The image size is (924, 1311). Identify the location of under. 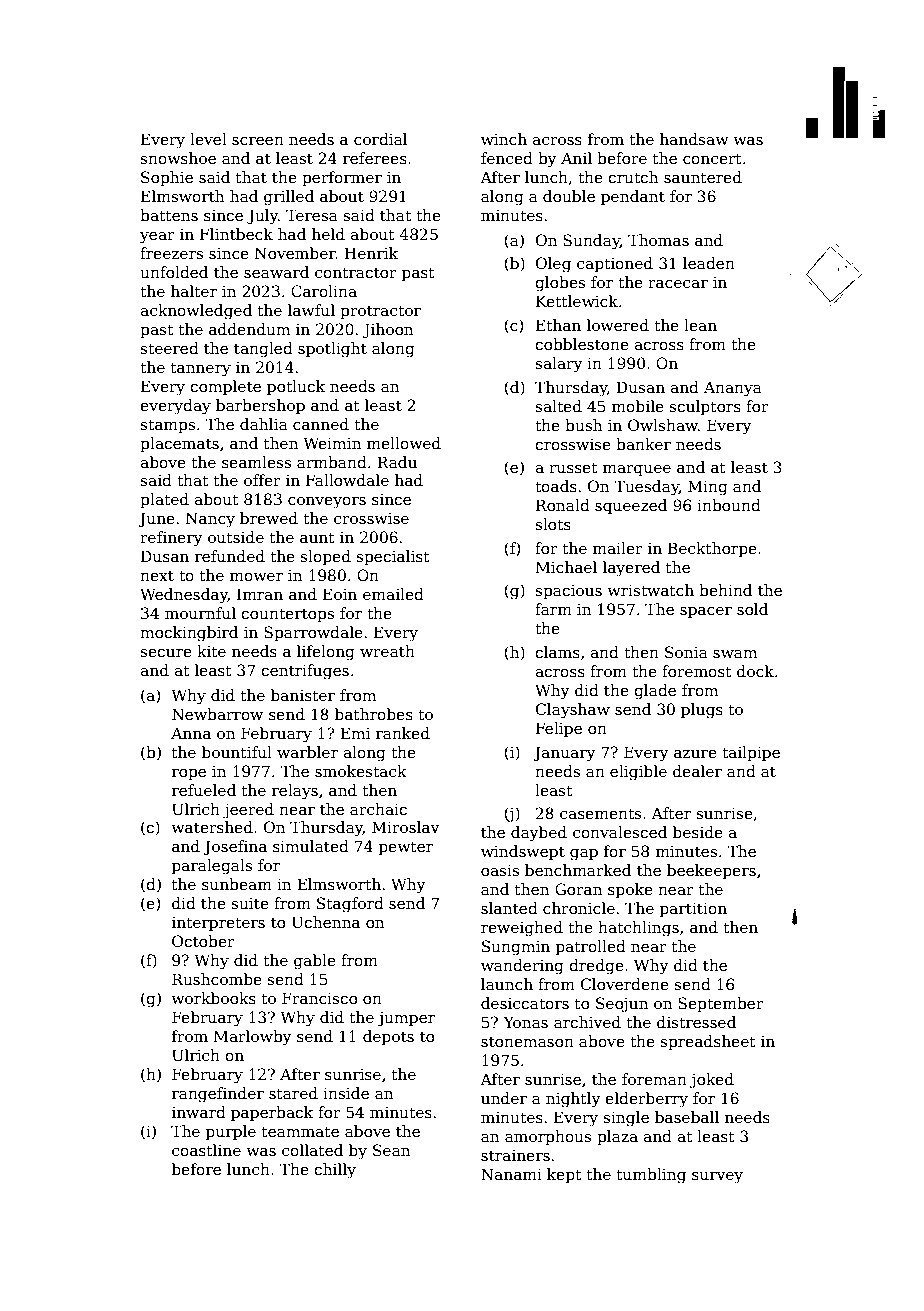
(504, 1098).
